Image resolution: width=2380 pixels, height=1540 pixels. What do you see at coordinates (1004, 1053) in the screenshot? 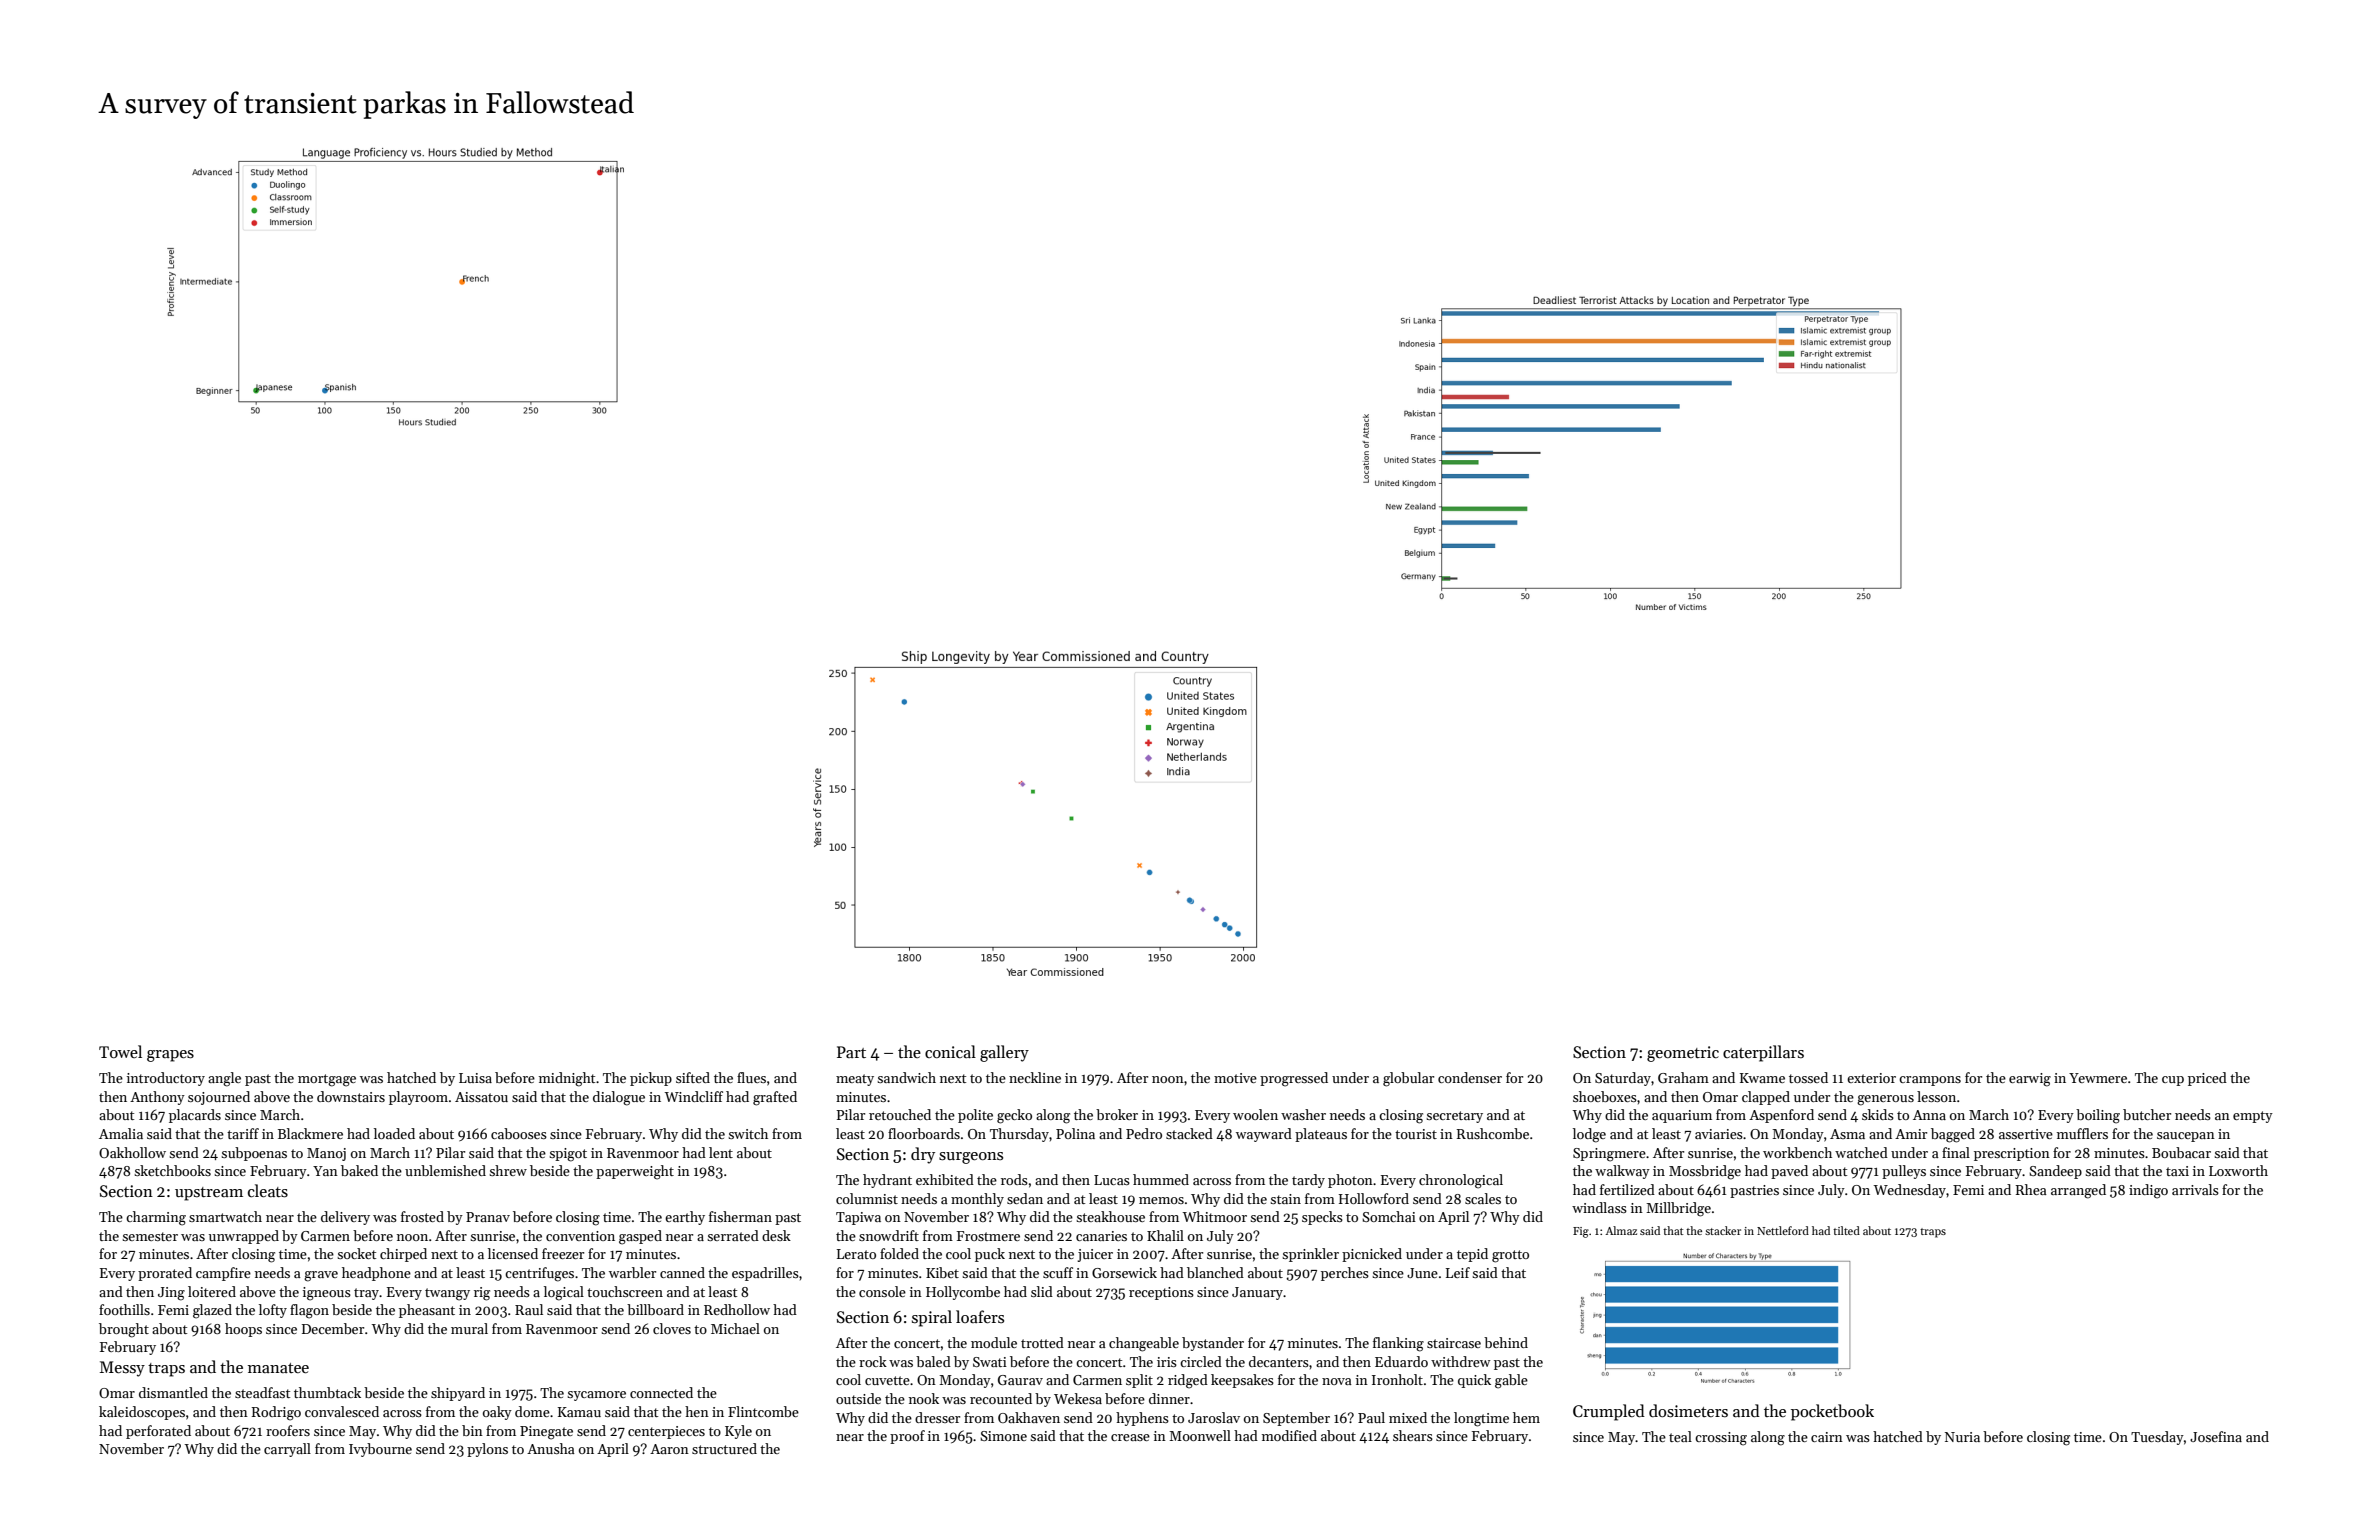
I see `gallery` at bounding box center [1004, 1053].
